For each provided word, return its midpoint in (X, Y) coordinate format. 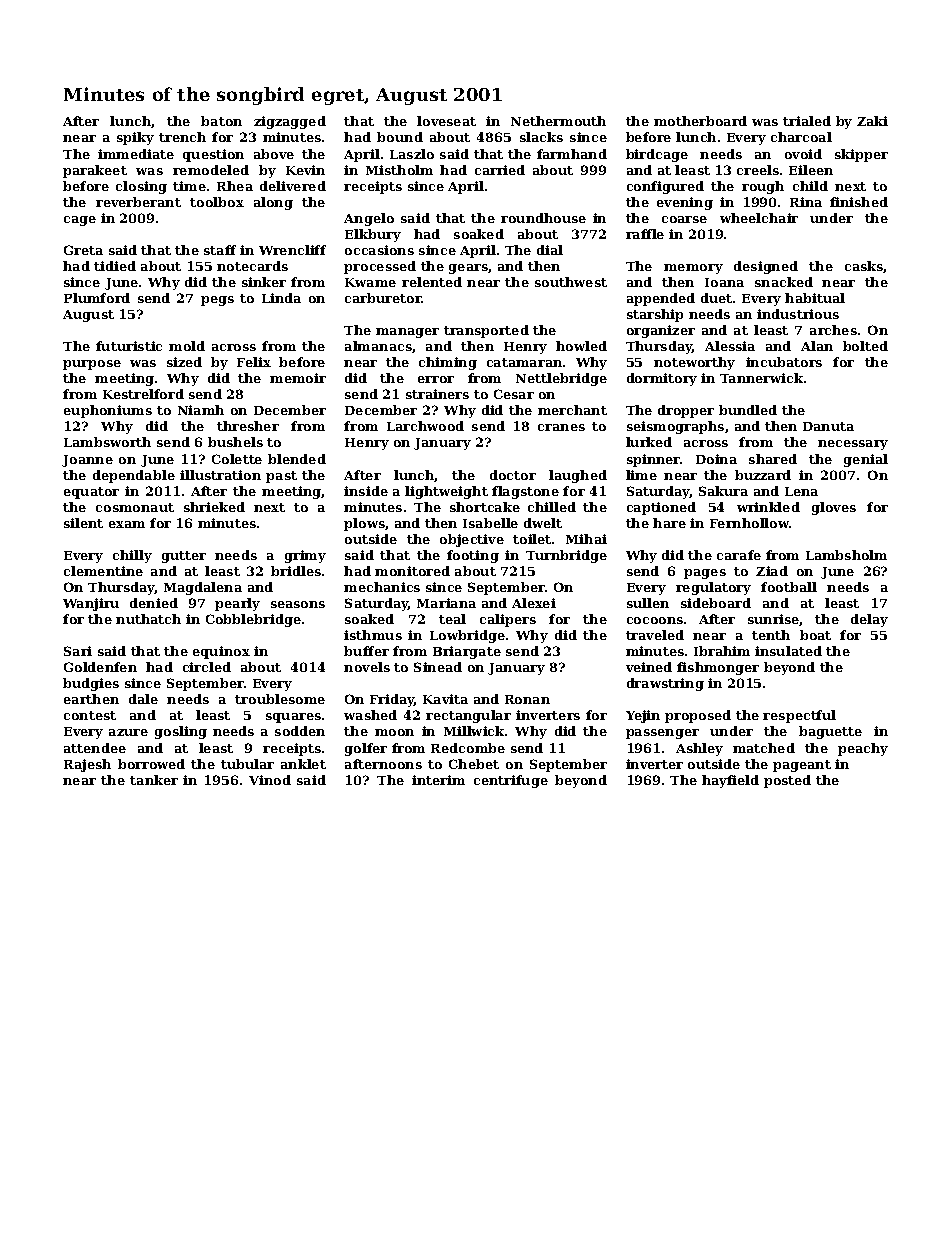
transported (486, 331)
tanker (154, 780)
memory (693, 269)
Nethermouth (558, 121)
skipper (861, 155)
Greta (83, 250)
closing (141, 187)
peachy (863, 749)
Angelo (369, 219)
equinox (221, 652)
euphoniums (108, 411)
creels (758, 170)
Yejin (643, 716)
